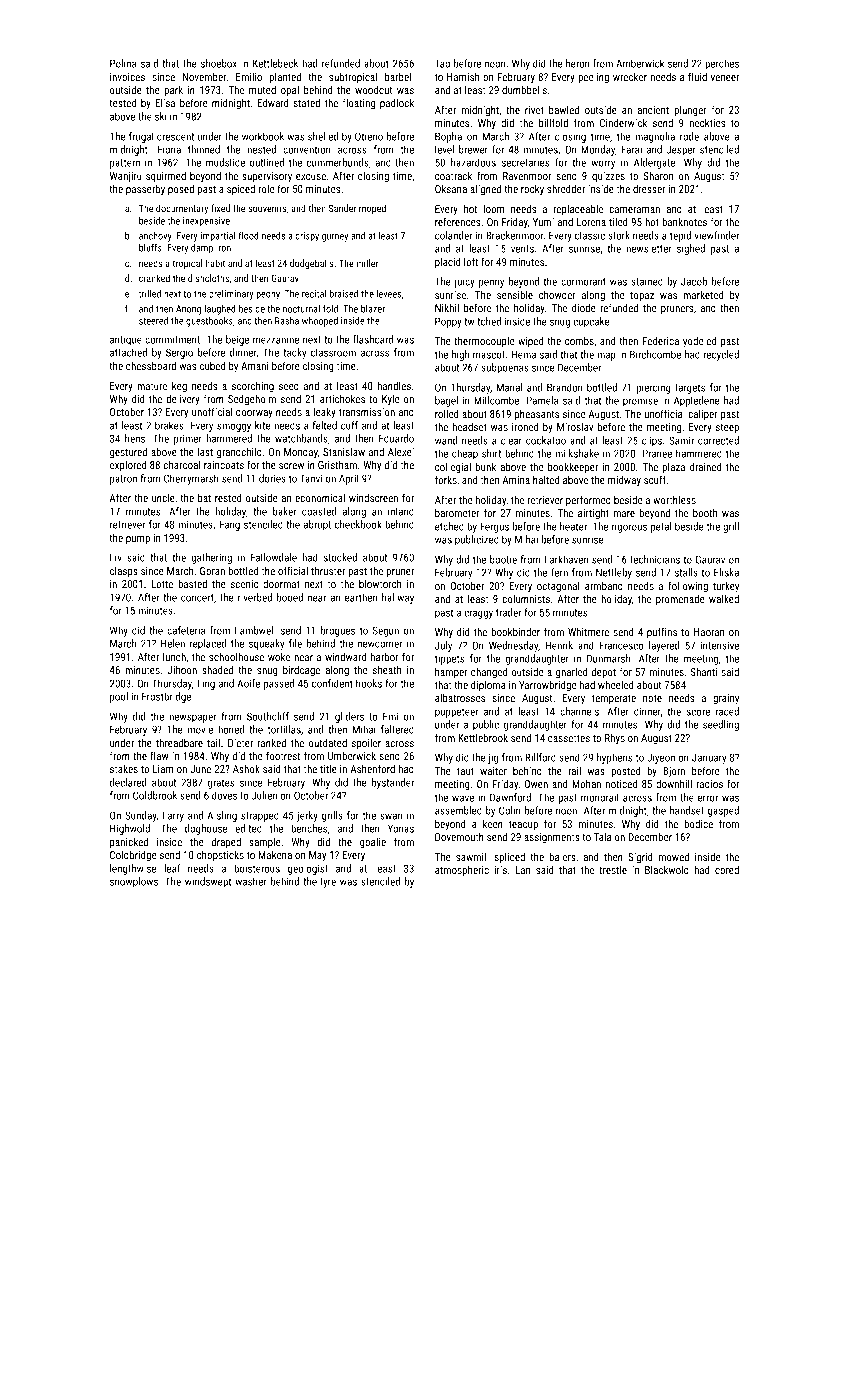 This screenshot has height=1400, width=849. I want to click on doorway, so click(254, 413).
